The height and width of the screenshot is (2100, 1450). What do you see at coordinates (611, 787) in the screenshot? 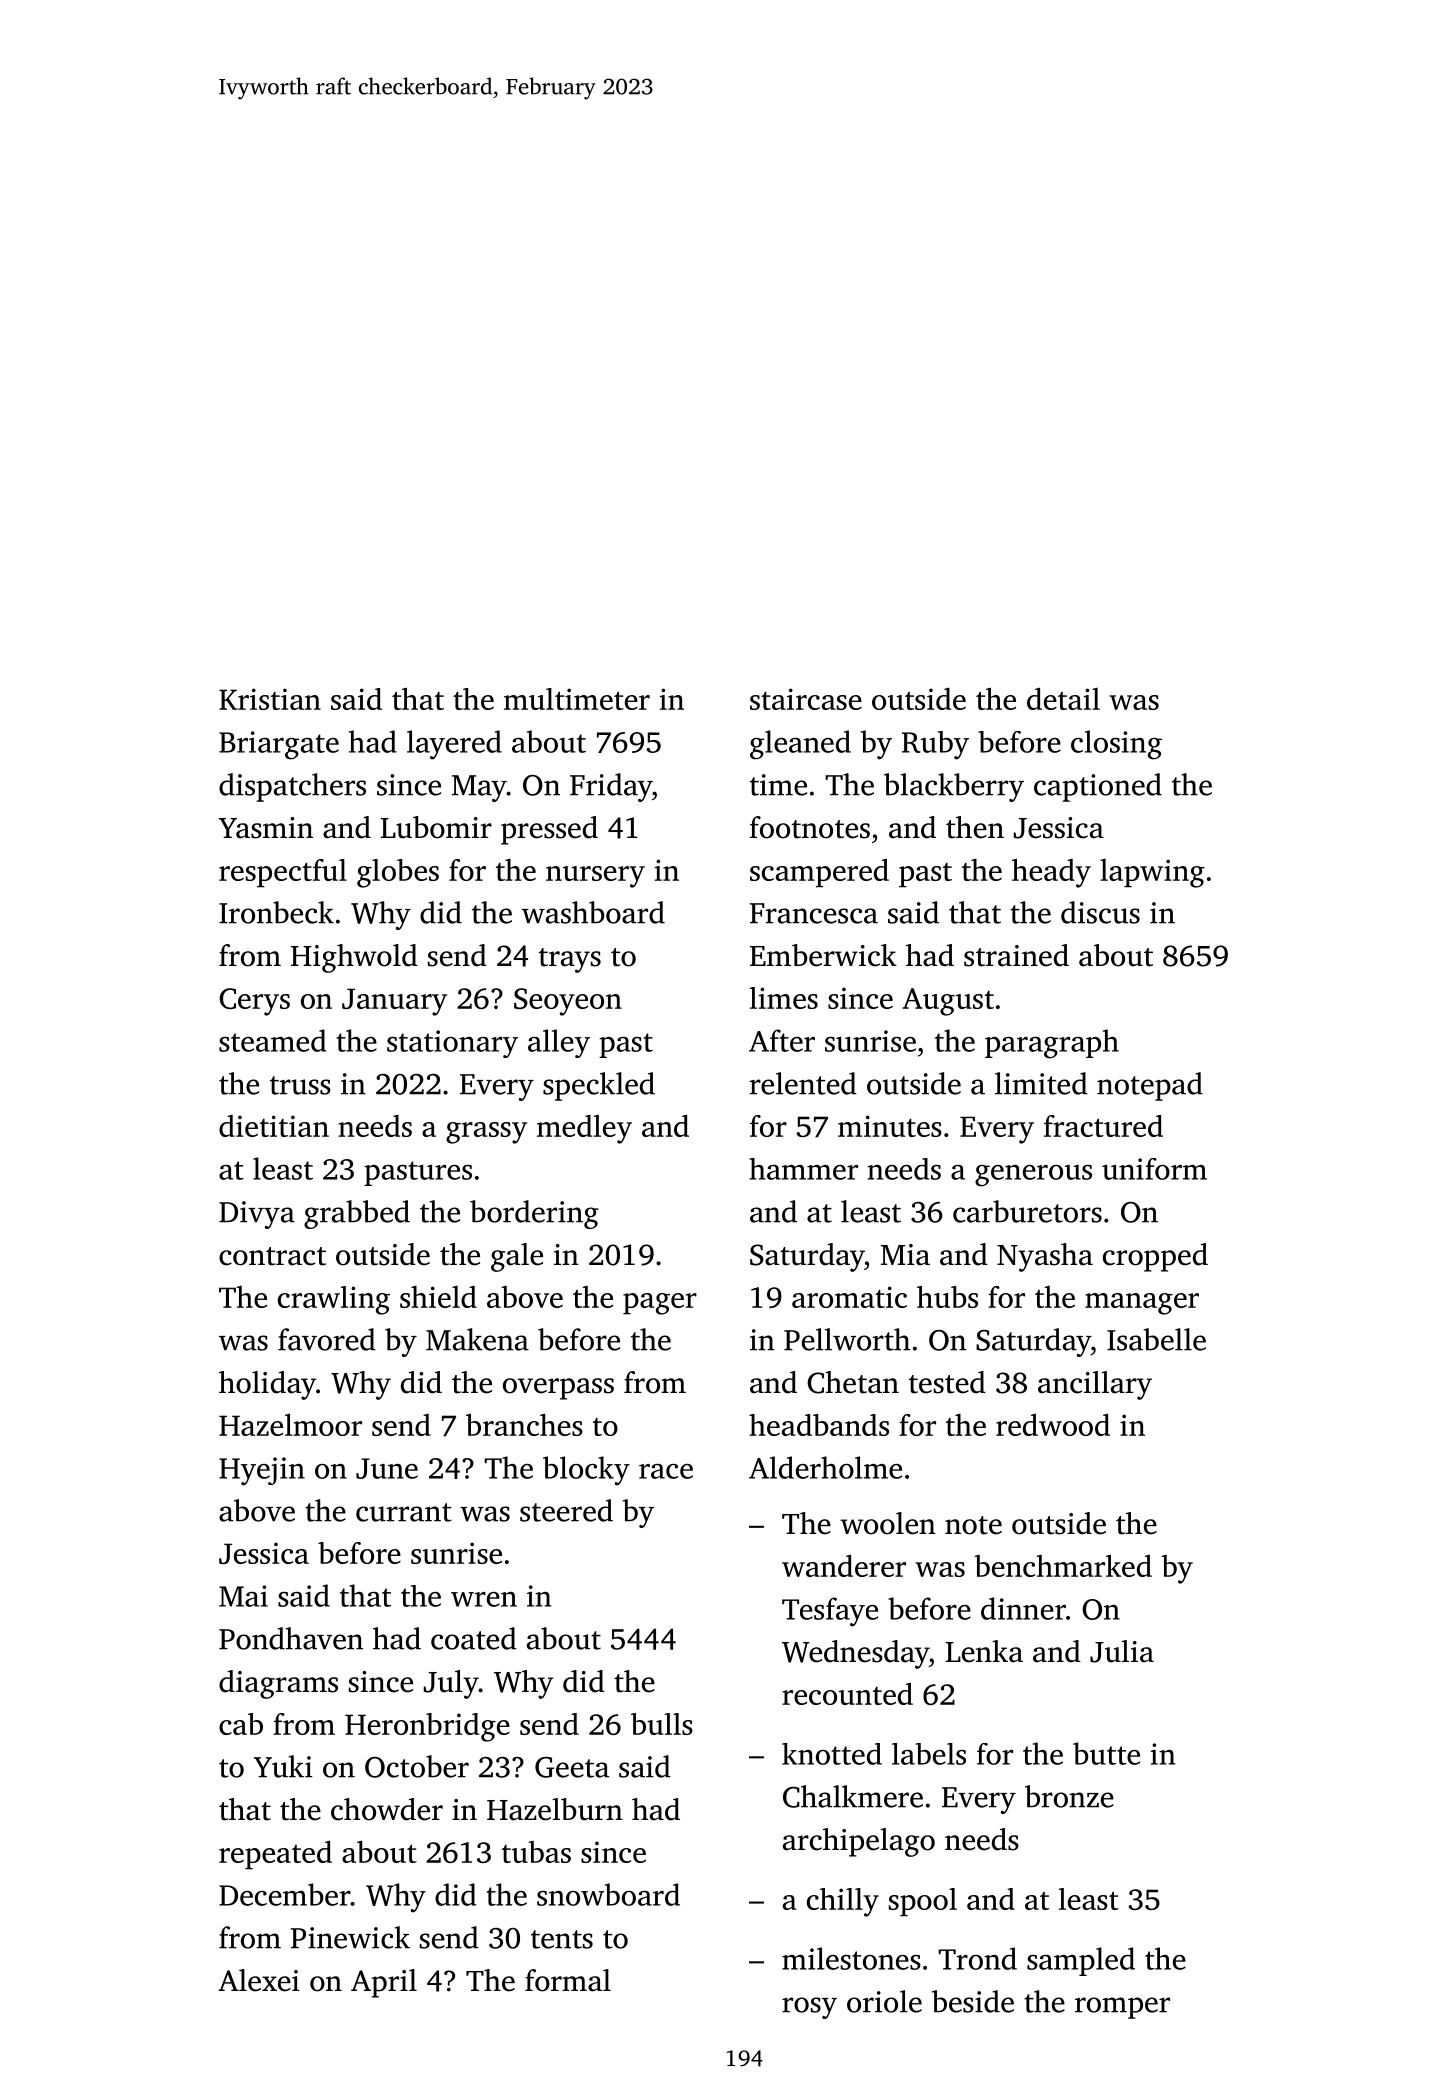
I see `Friday` at bounding box center [611, 787].
